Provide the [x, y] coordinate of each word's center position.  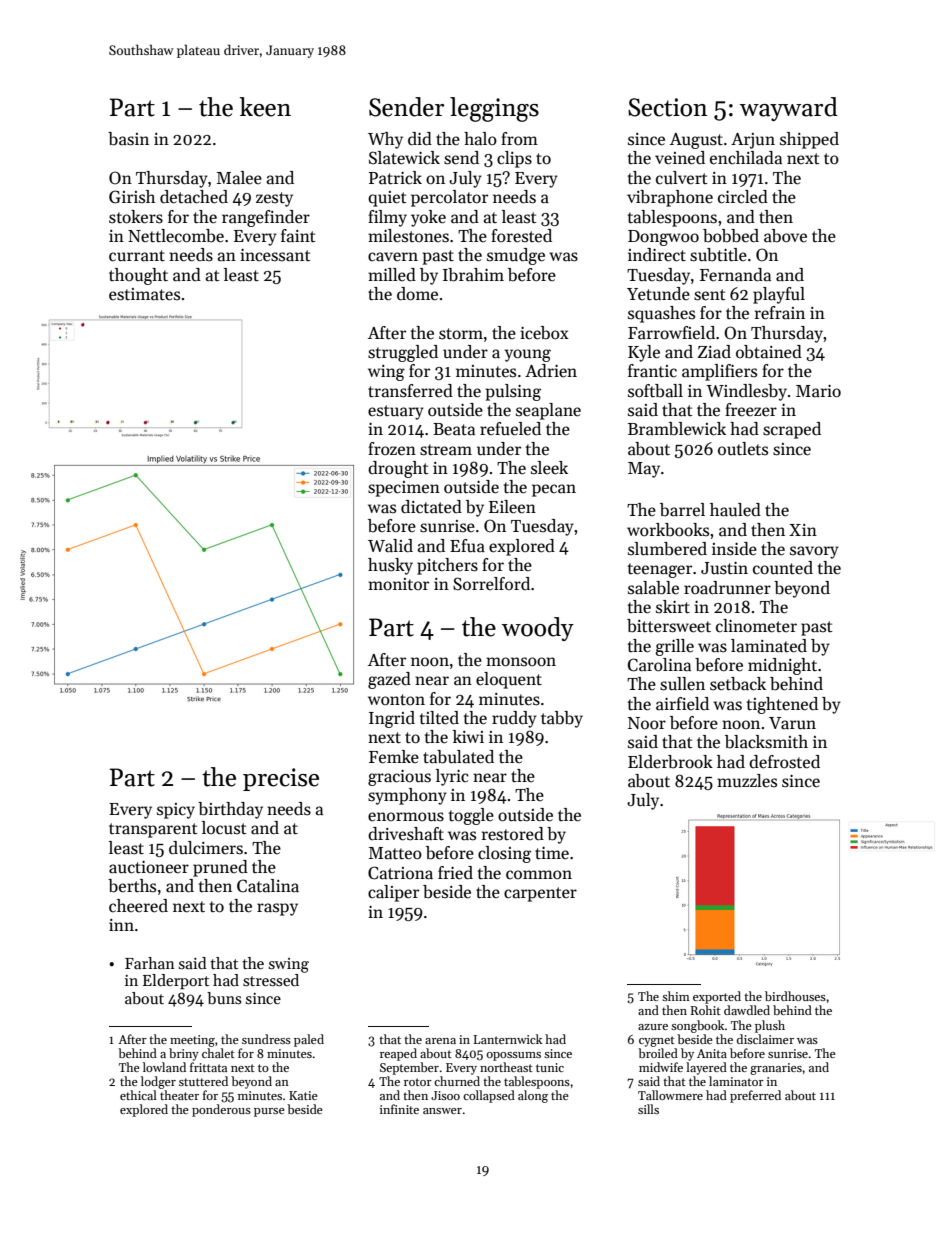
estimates [144, 294]
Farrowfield [671, 333]
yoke [428, 218]
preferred [755, 1096]
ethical [138, 1095]
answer [442, 1111]
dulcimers [206, 848]
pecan [554, 490]
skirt [673, 607]
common [539, 874]
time [552, 853]
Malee [239, 178]
